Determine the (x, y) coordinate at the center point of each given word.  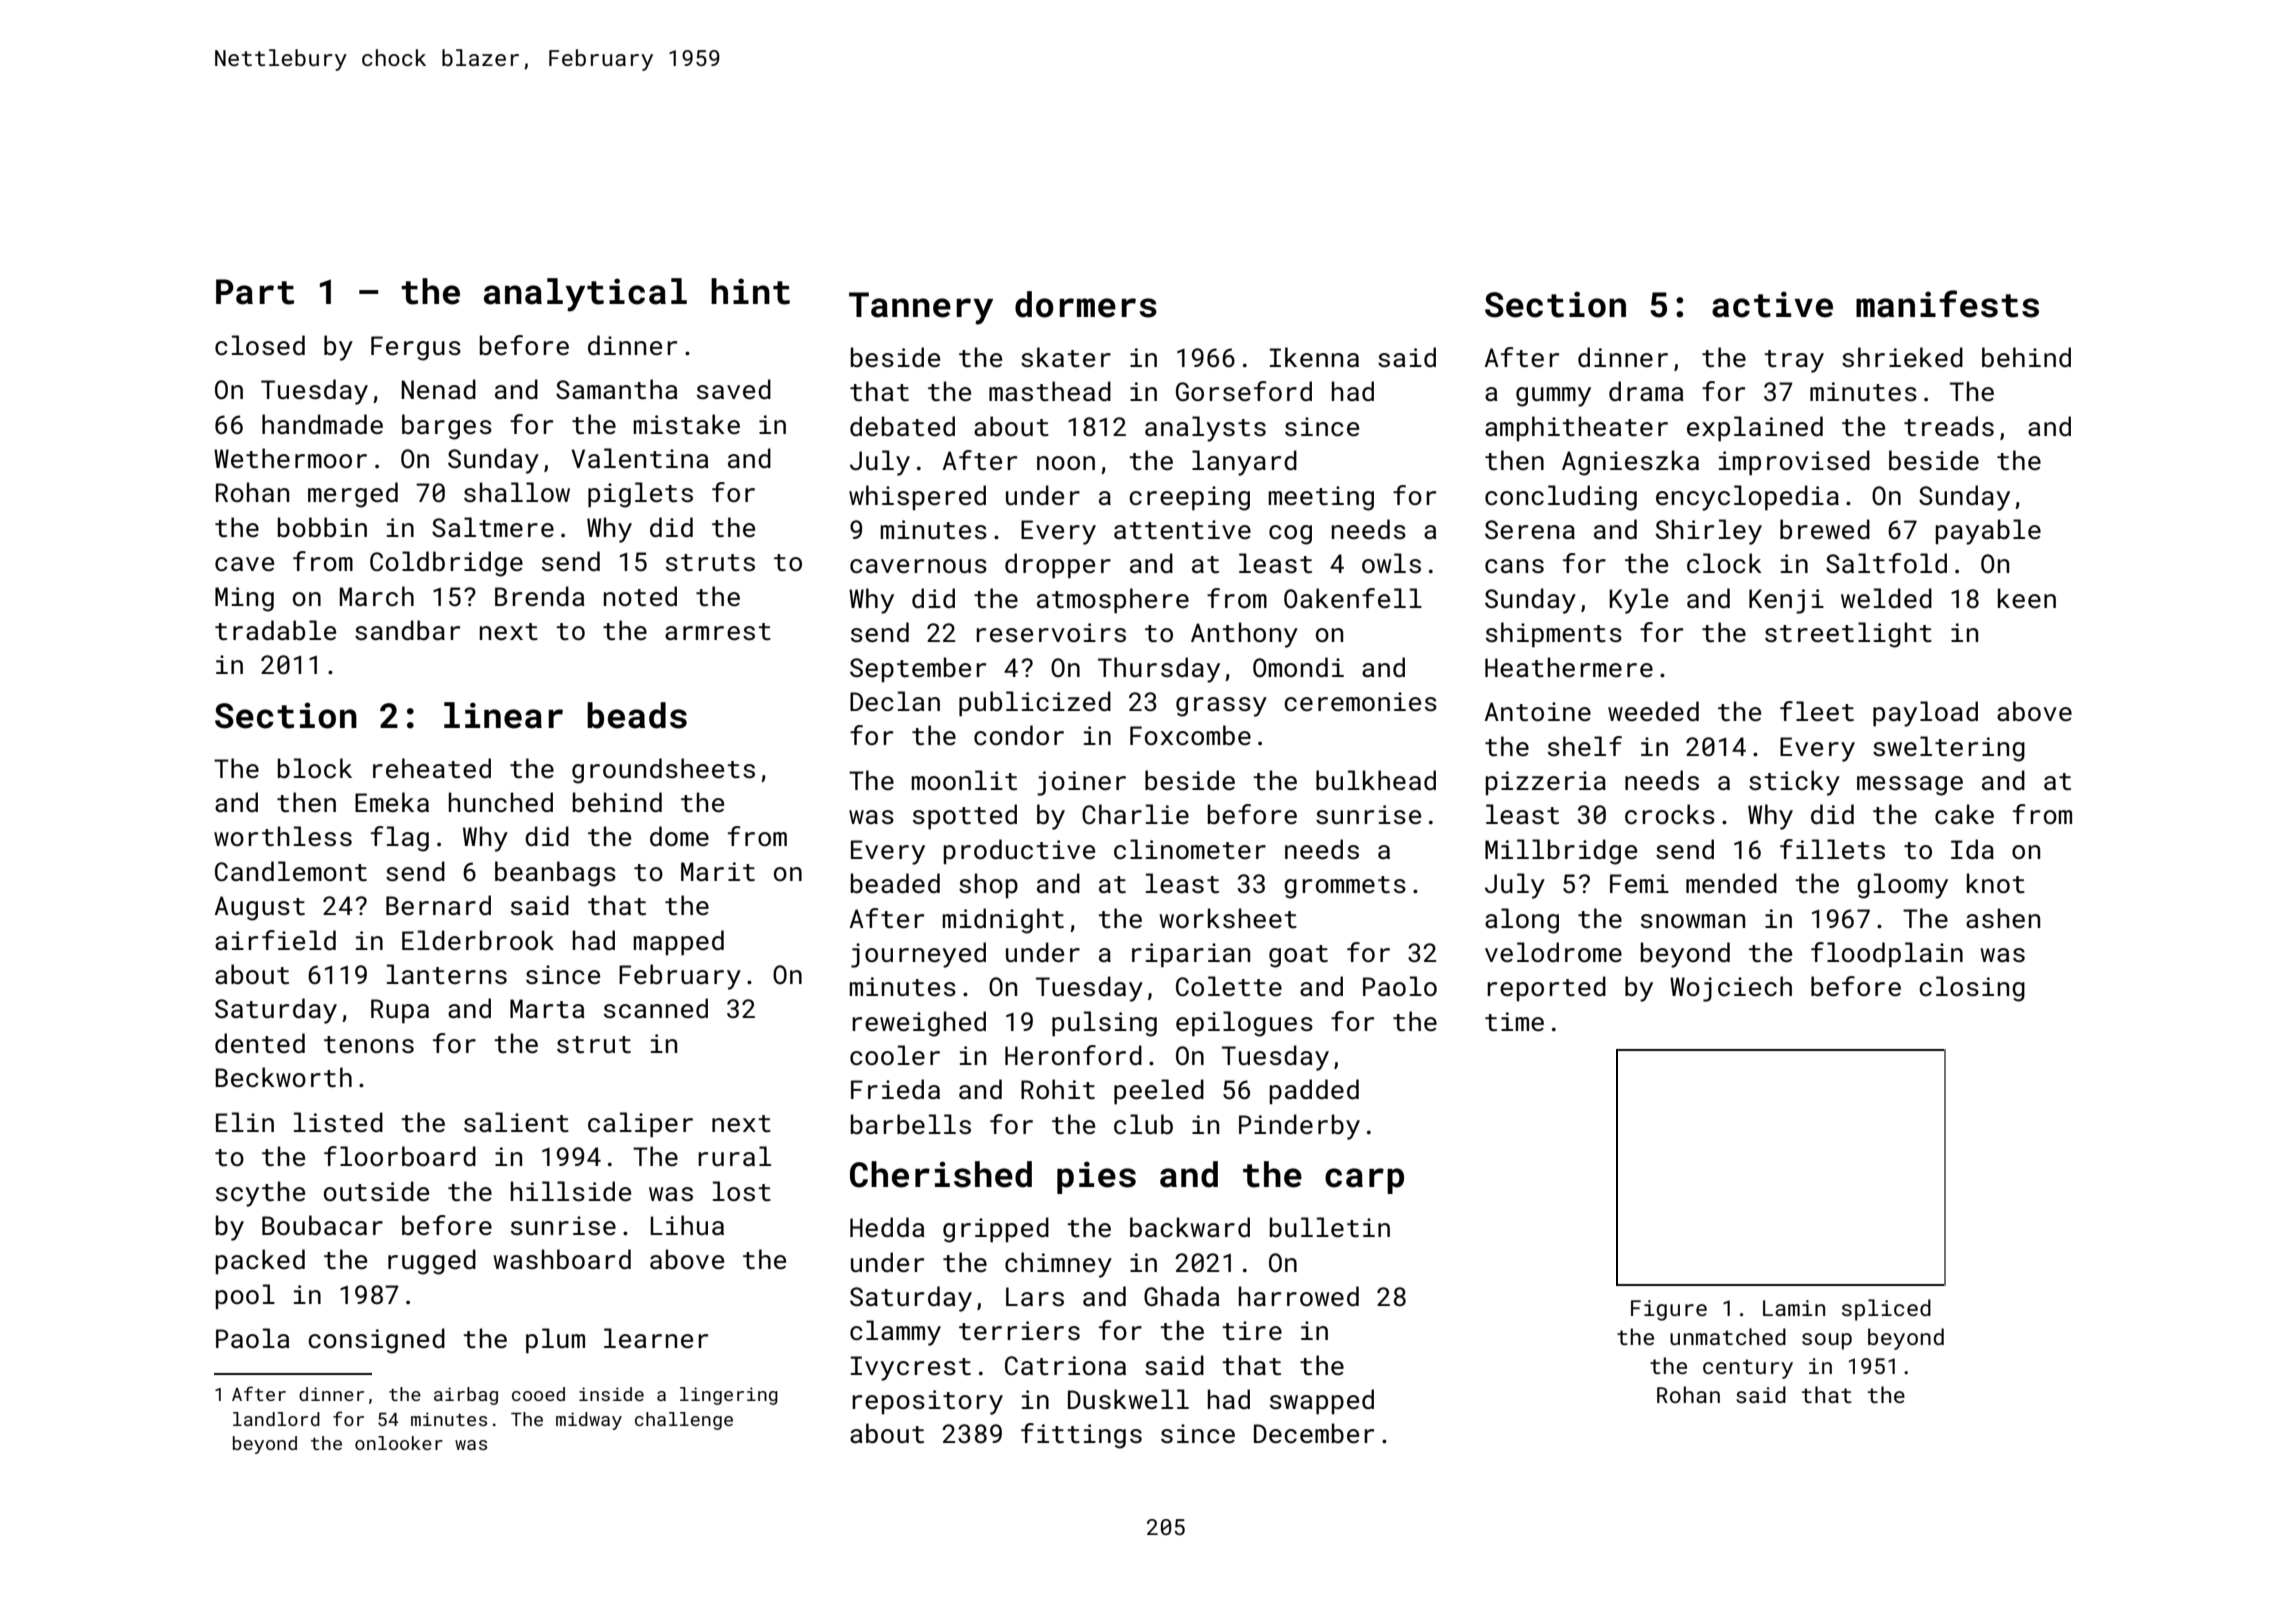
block (315, 768)
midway (589, 1421)
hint (750, 291)
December (1314, 1433)
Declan (895, 701)
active (1772, 304)
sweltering (1949, 749)
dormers (1086, 304)
